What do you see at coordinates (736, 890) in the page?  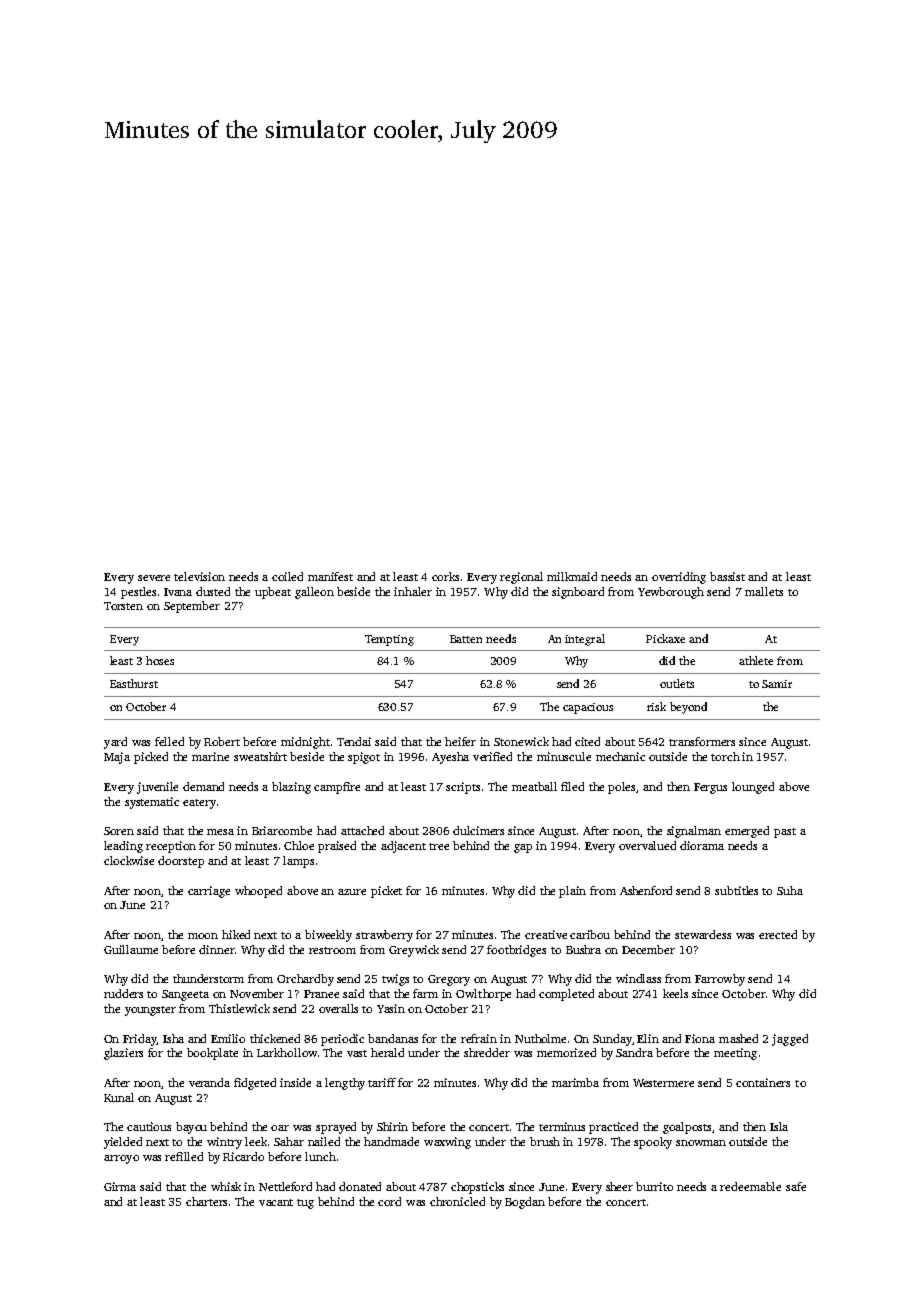 I see `subtitles` at bounding box center [736, 890].
